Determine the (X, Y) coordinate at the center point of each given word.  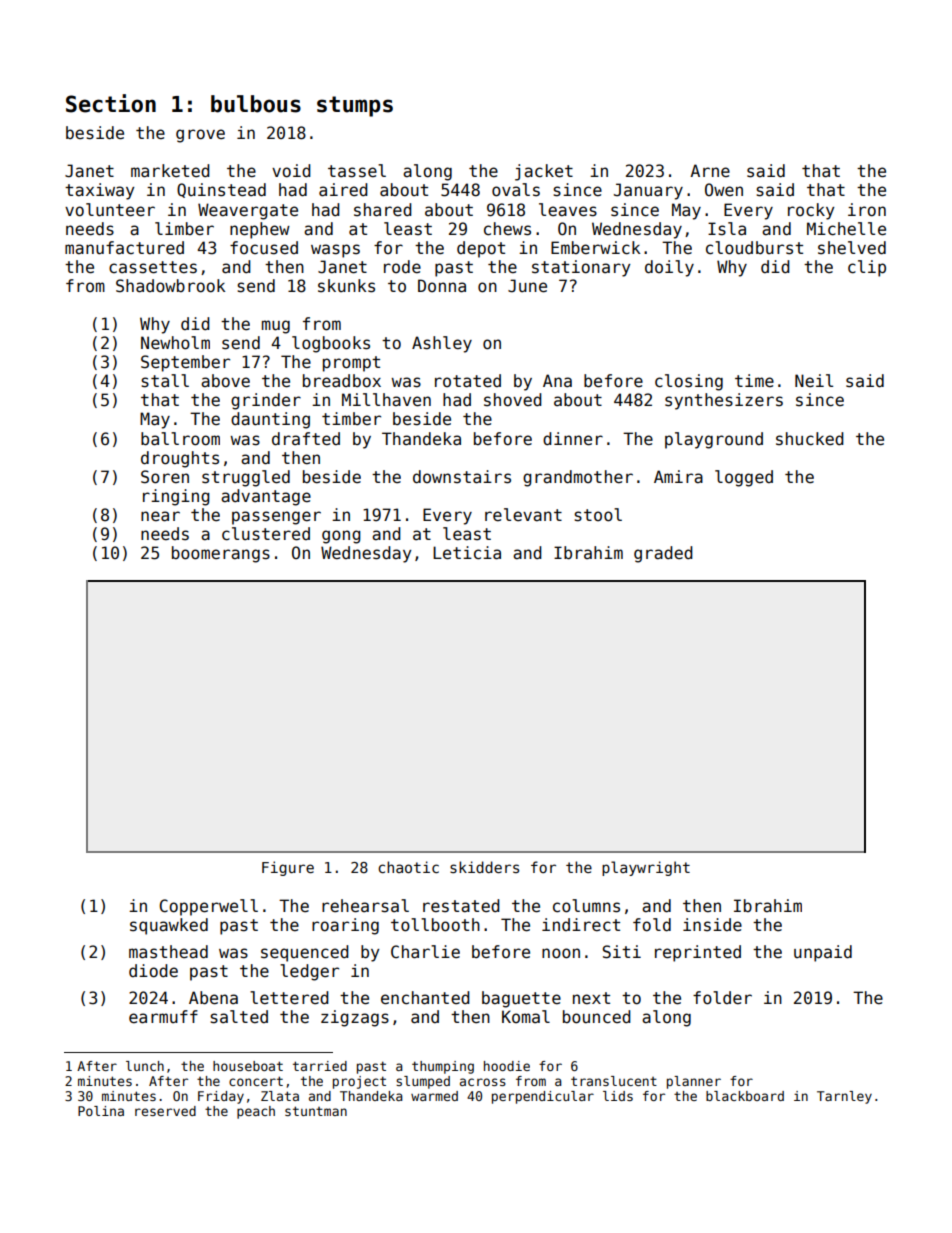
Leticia (467, 553)
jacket (544, 172)
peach (256, 1112)
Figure (288, 868)
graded (663, 554)
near (160, 516)
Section (111, 103)
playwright (646, 868)
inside (712, 925)
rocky (811, 211)
